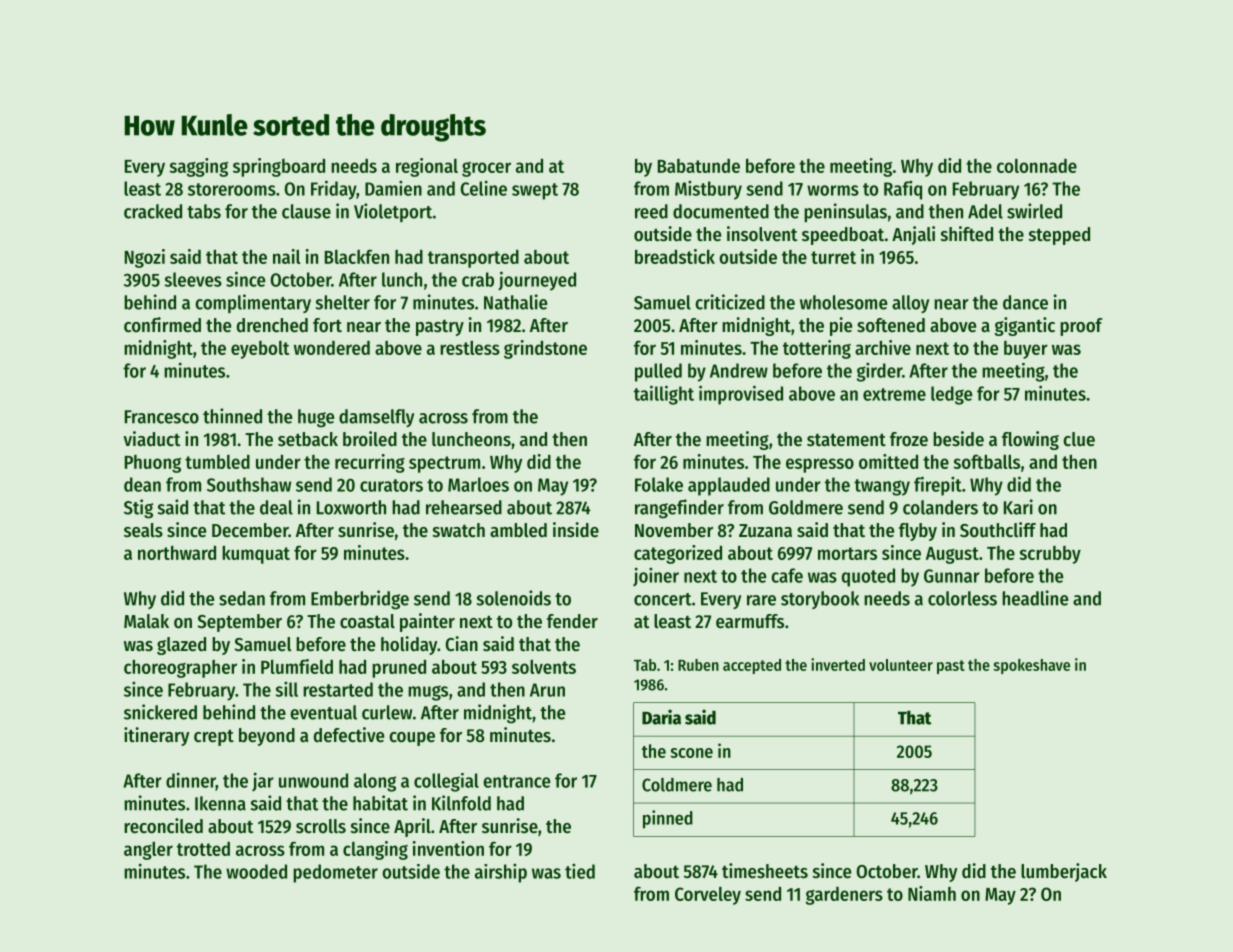 Image resolution: width=1233 pixels, height=952 pixels. What do you see at coordinates (708, 896) in the screenshot?
I see `Corveley` at bounding box center [708, 896].
